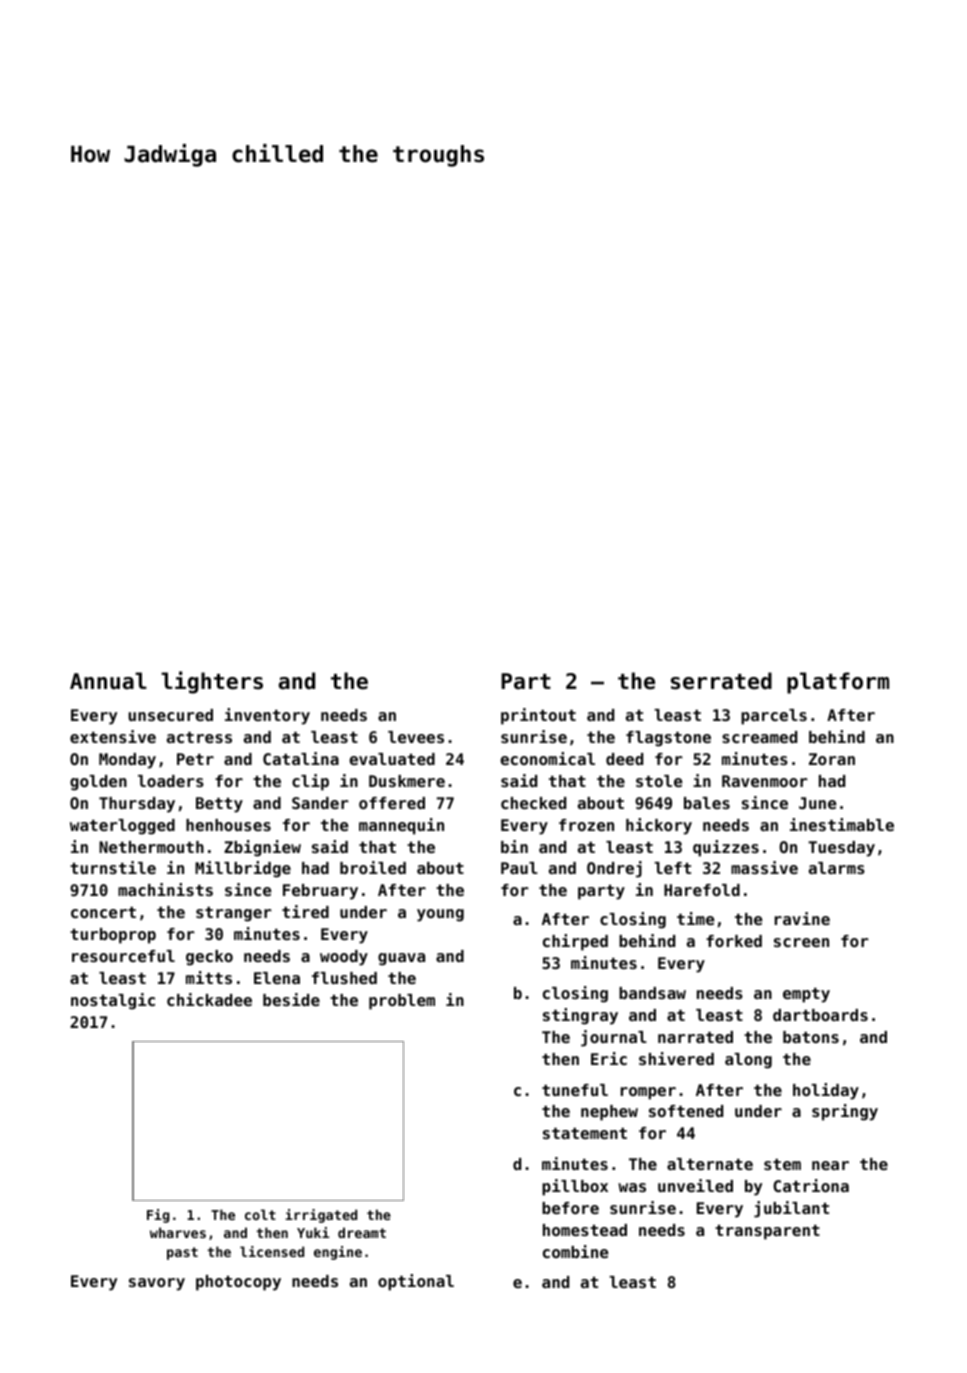  Describe the element at coordinates (392, 759) in the screenshot. I see `evaluated` at that location.
